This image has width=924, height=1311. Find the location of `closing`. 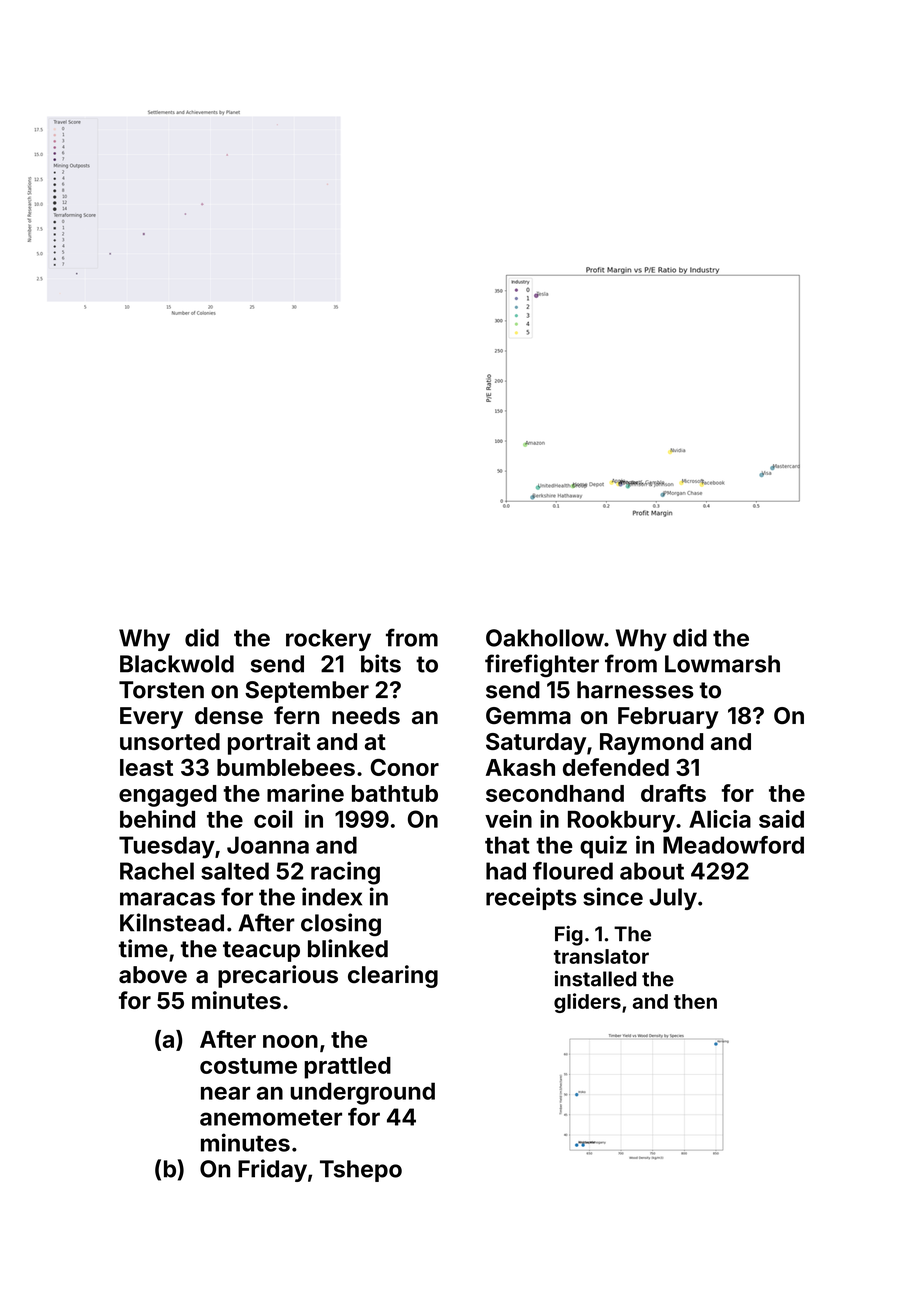

closing is located at coordinates (341, 924).
